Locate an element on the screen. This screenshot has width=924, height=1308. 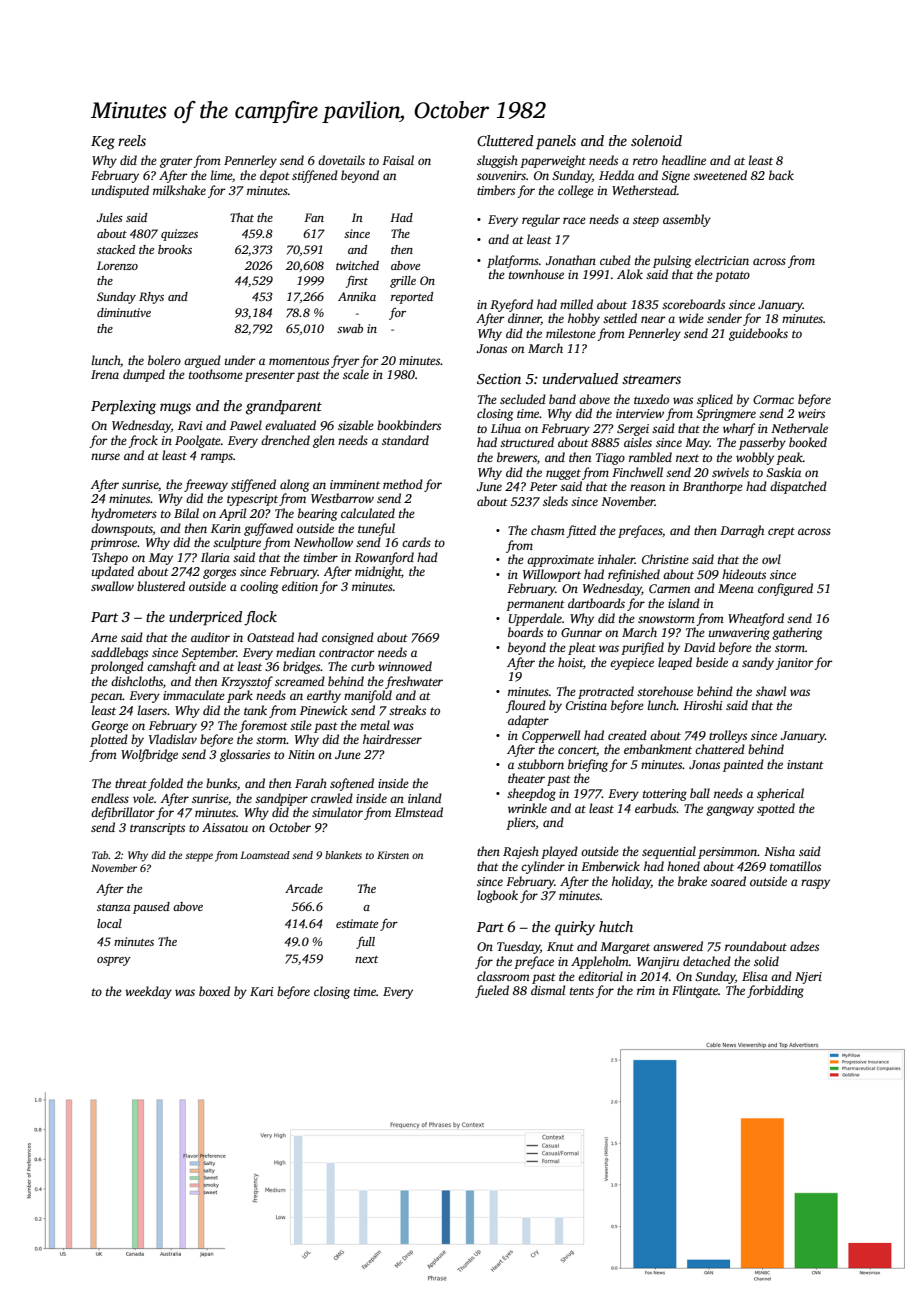
reels is located at coordinates (132, 140).
